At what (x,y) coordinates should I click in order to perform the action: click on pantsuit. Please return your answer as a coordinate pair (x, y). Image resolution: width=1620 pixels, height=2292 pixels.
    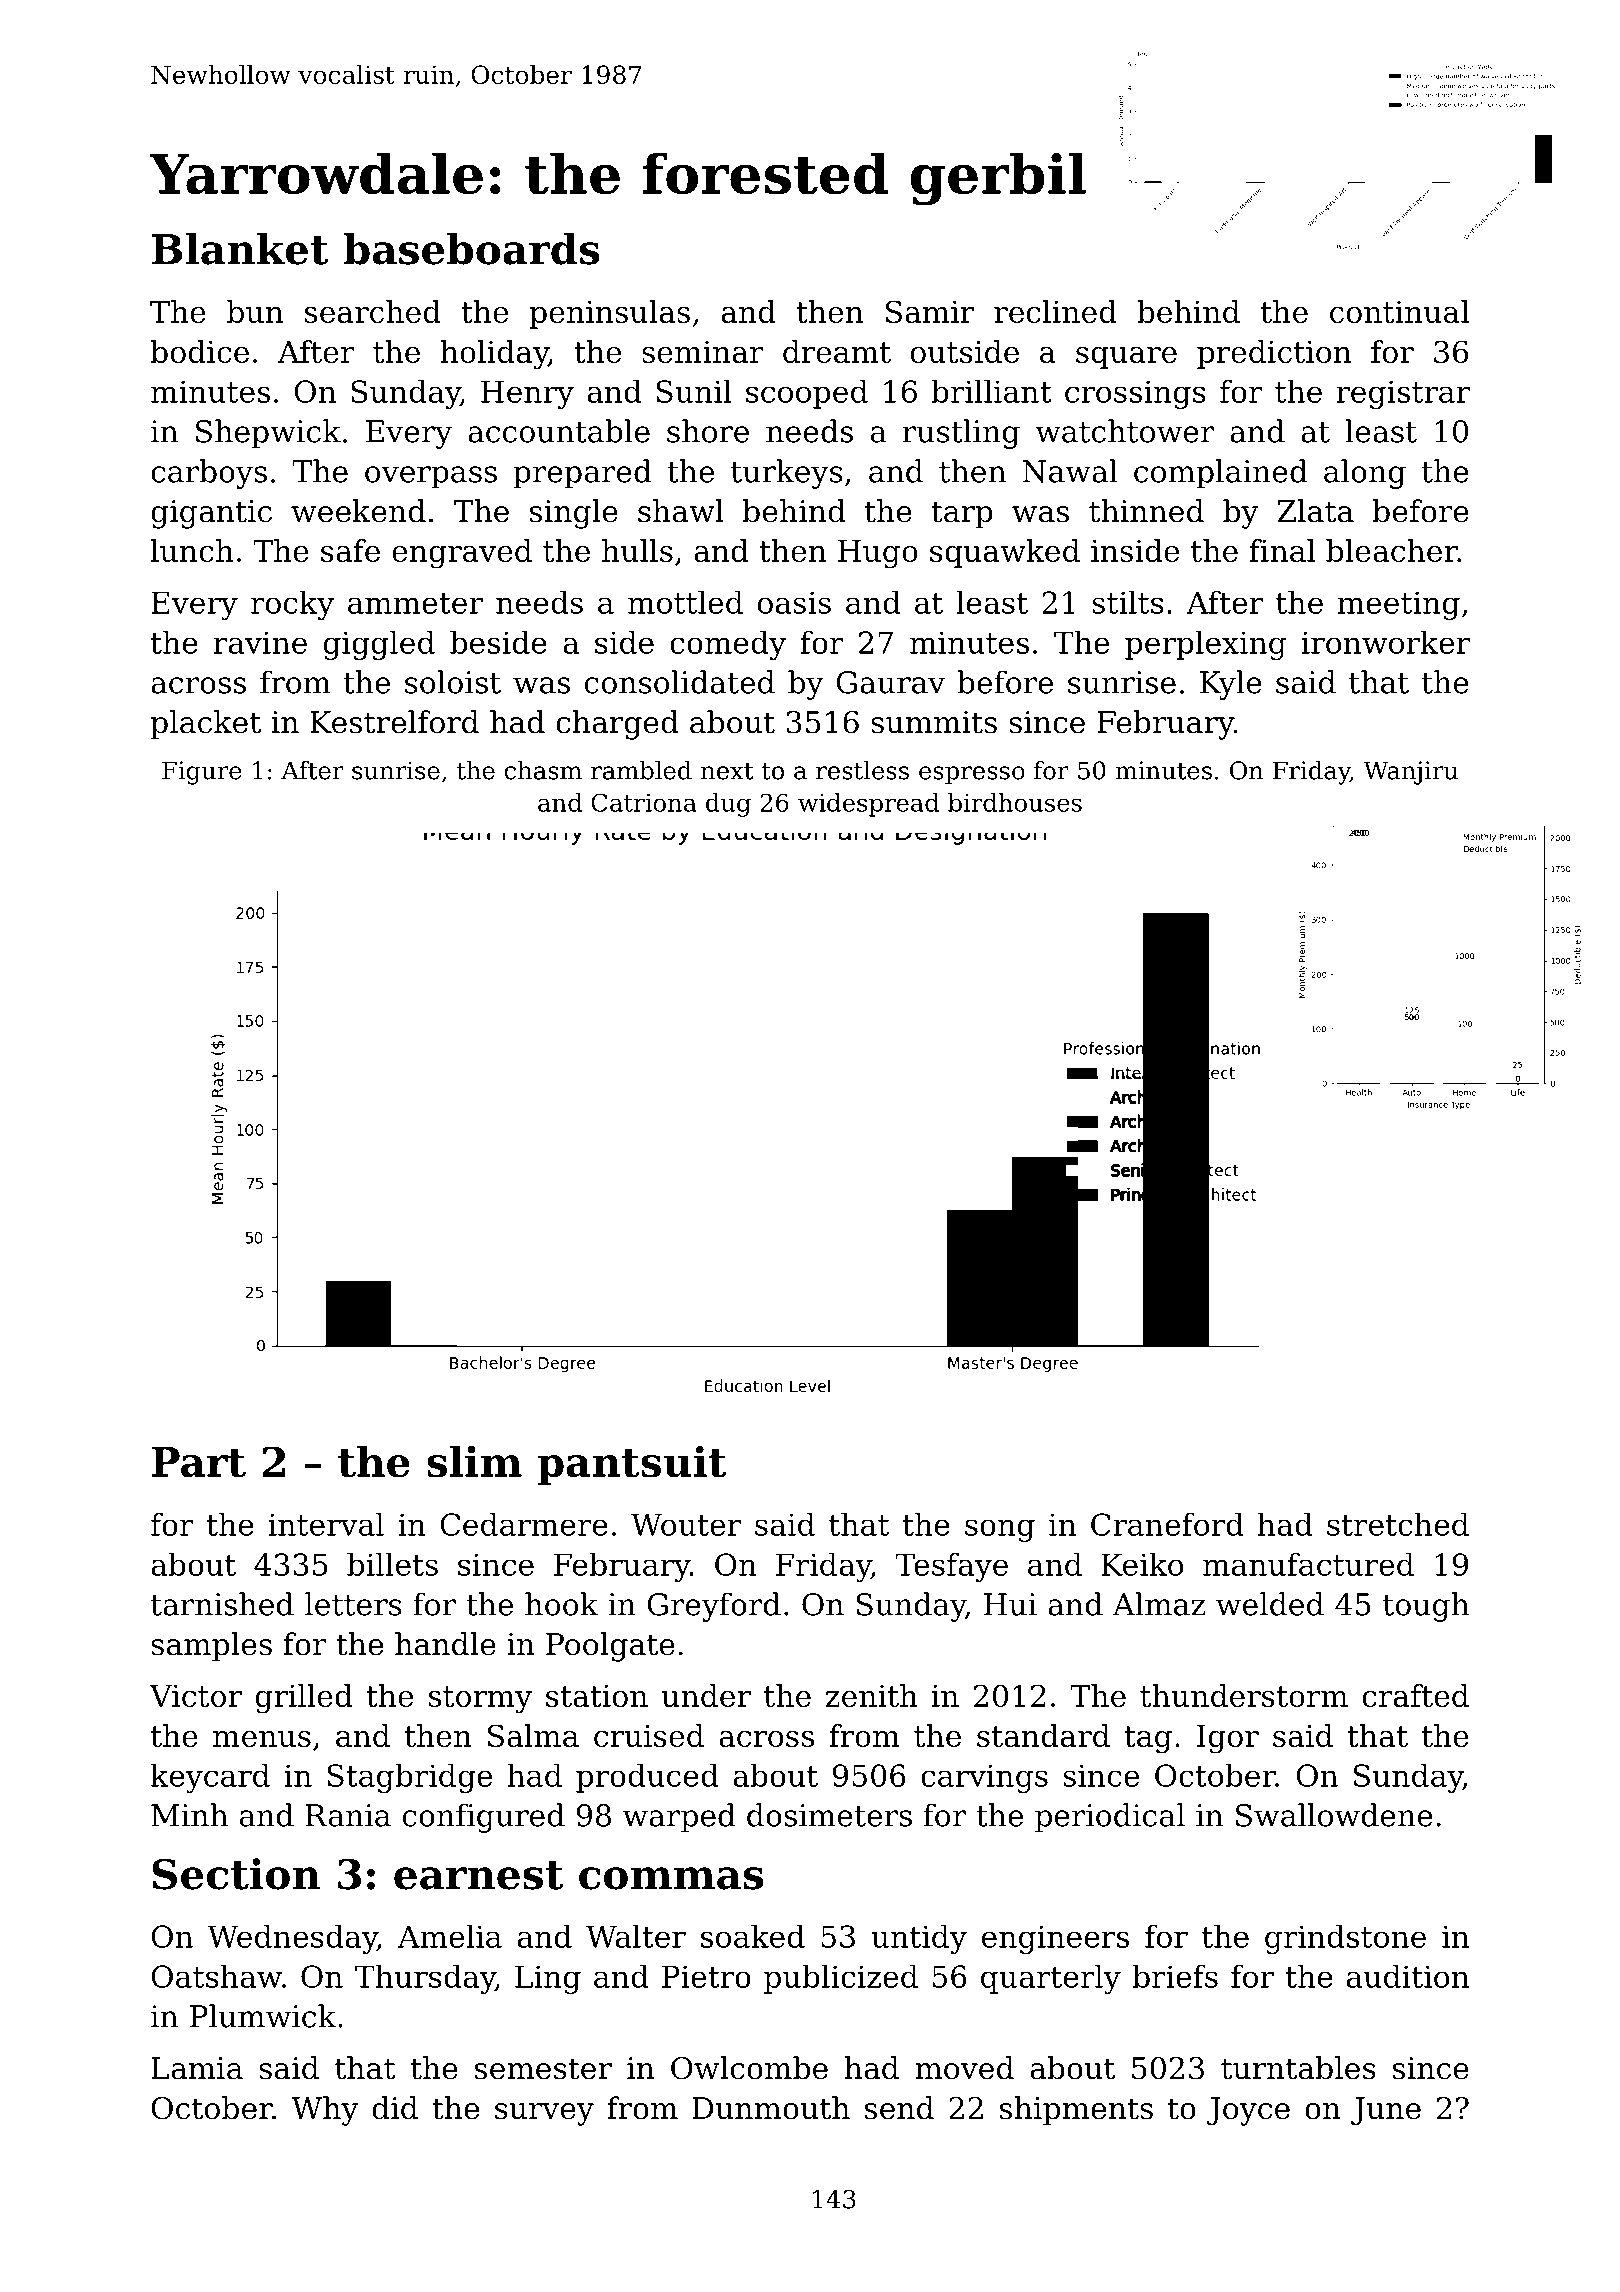
    Looking at the image, I should click on (631, 1465).
